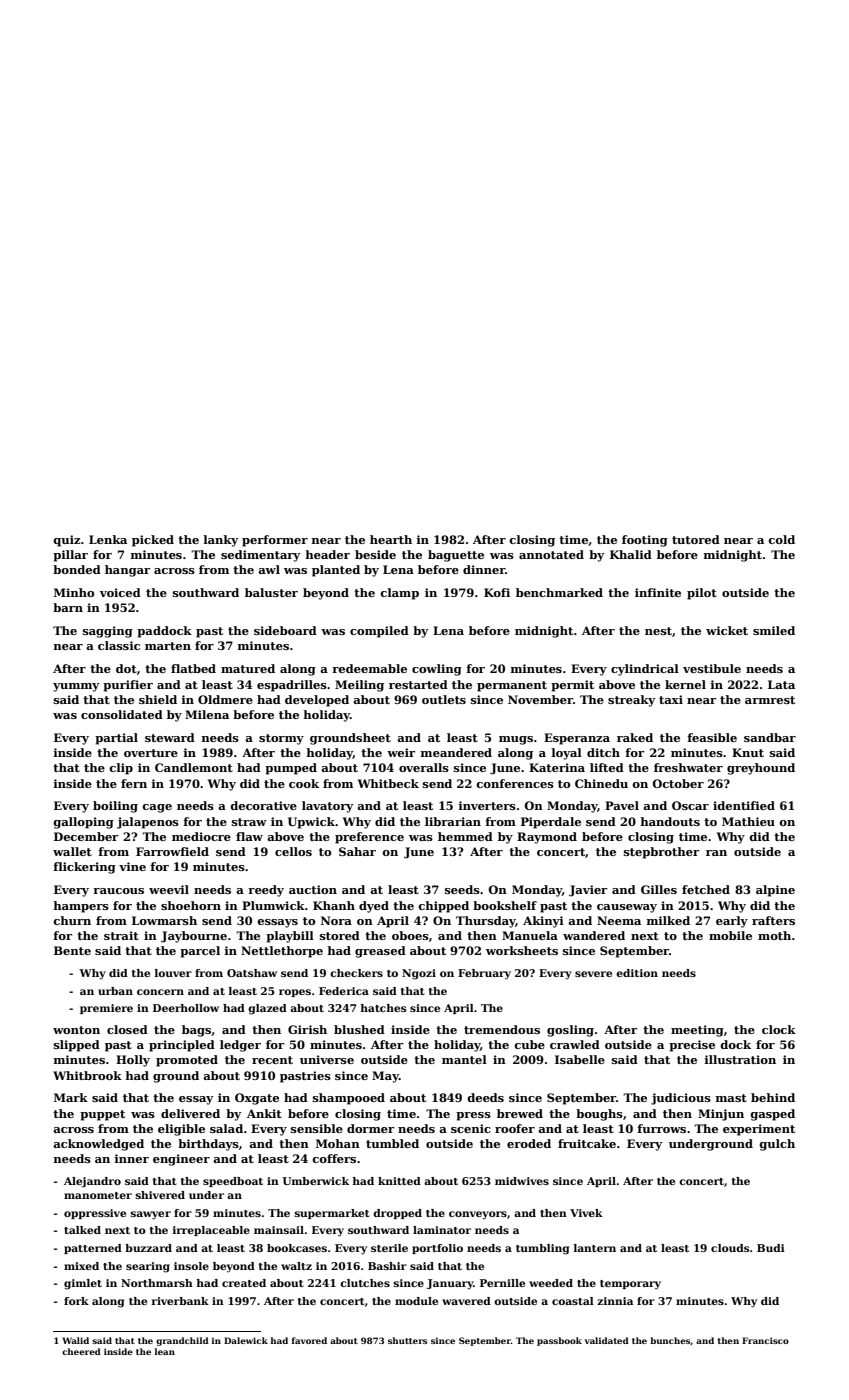 The image size is (849, 1400). I want to click on shampooed, so click(349, 1099).
